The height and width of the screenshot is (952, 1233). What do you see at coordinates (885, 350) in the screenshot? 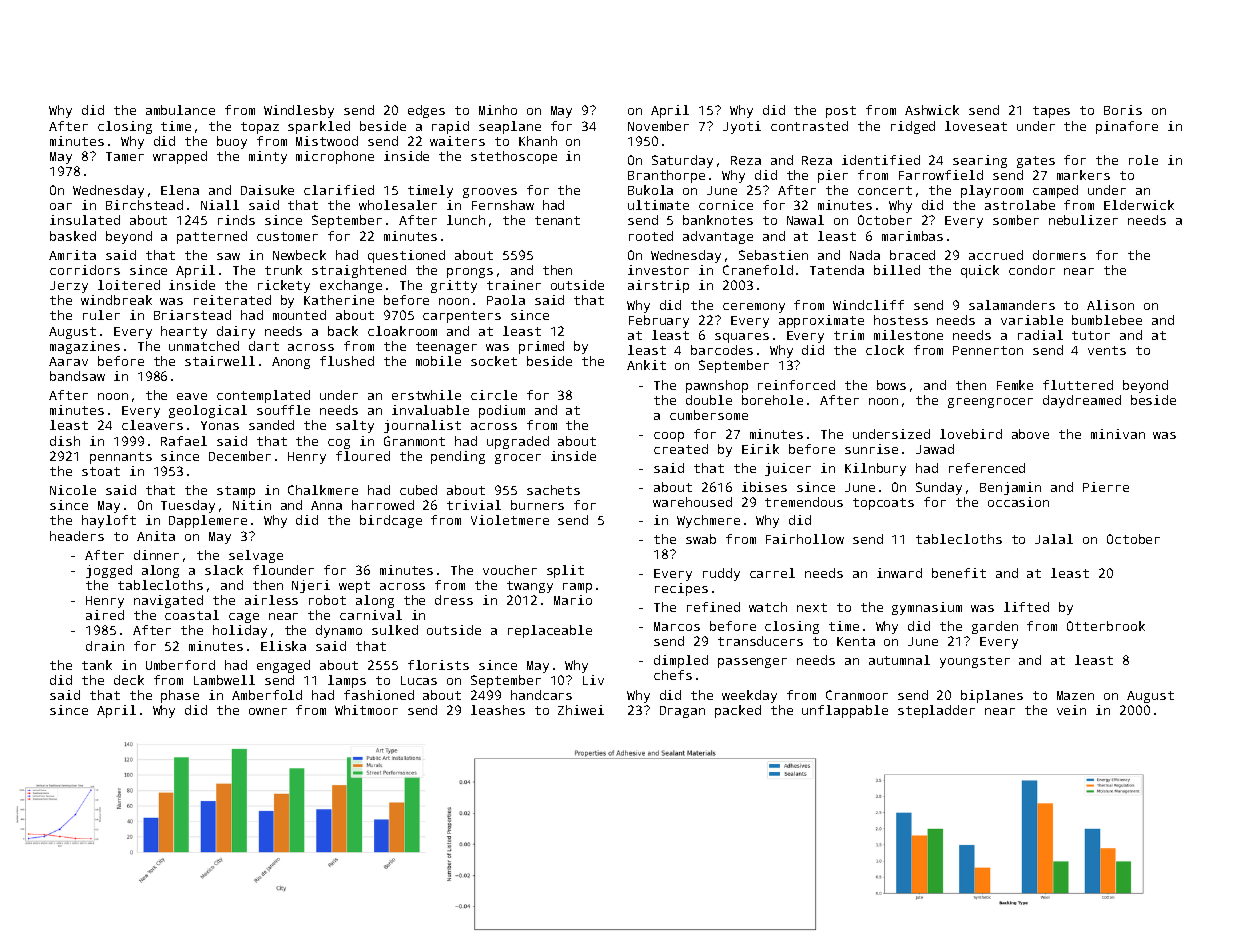
I see `clock` at bounding box center [885, 350].
